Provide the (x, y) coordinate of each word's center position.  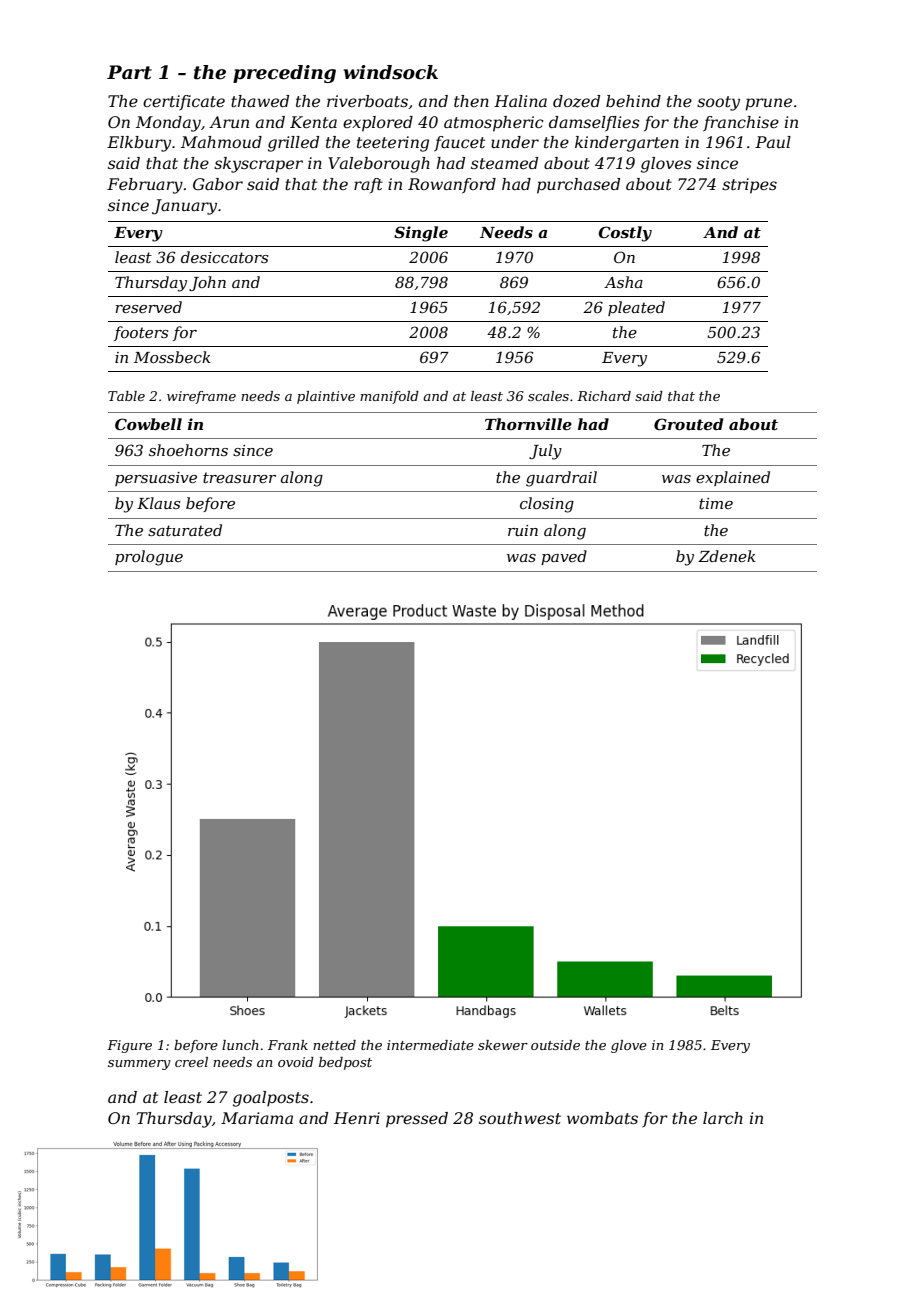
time (716, 503)
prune (768, 104)
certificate (184, 102)
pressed (417, 1120)
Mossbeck (172, 357)
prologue (149, 558)
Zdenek (727, 556)
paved (564, 557)
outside (555, 1045)
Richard (604, 396)
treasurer (239, 477)
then (471, 101)
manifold (389, 397)
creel (191, 1062)
